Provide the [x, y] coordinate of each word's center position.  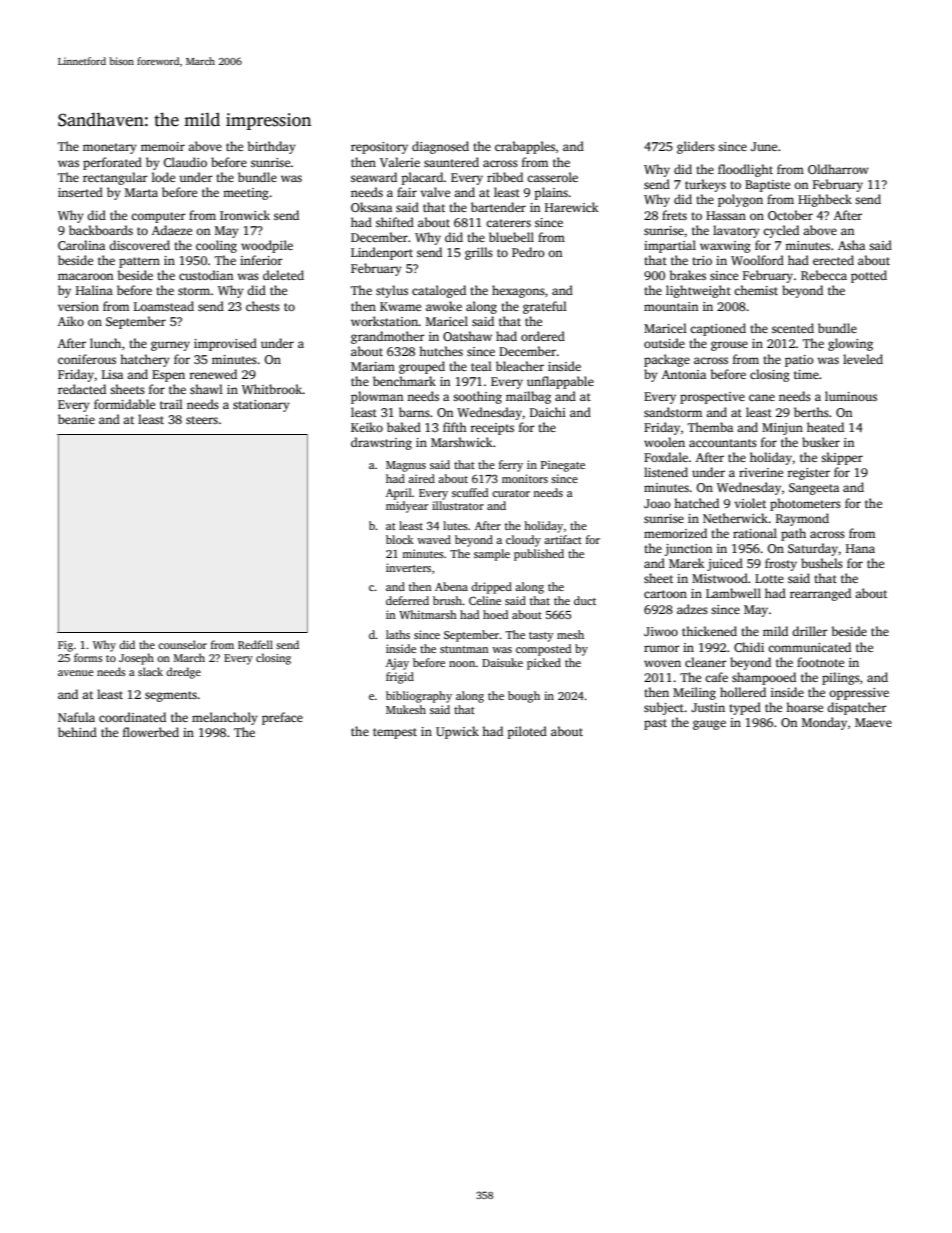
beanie [76, 419]
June [764, 146]
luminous [851, 396]
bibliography [419, 697]
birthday [272, 147]
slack [150, 671]
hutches [441, 351]
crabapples [525, 147]
